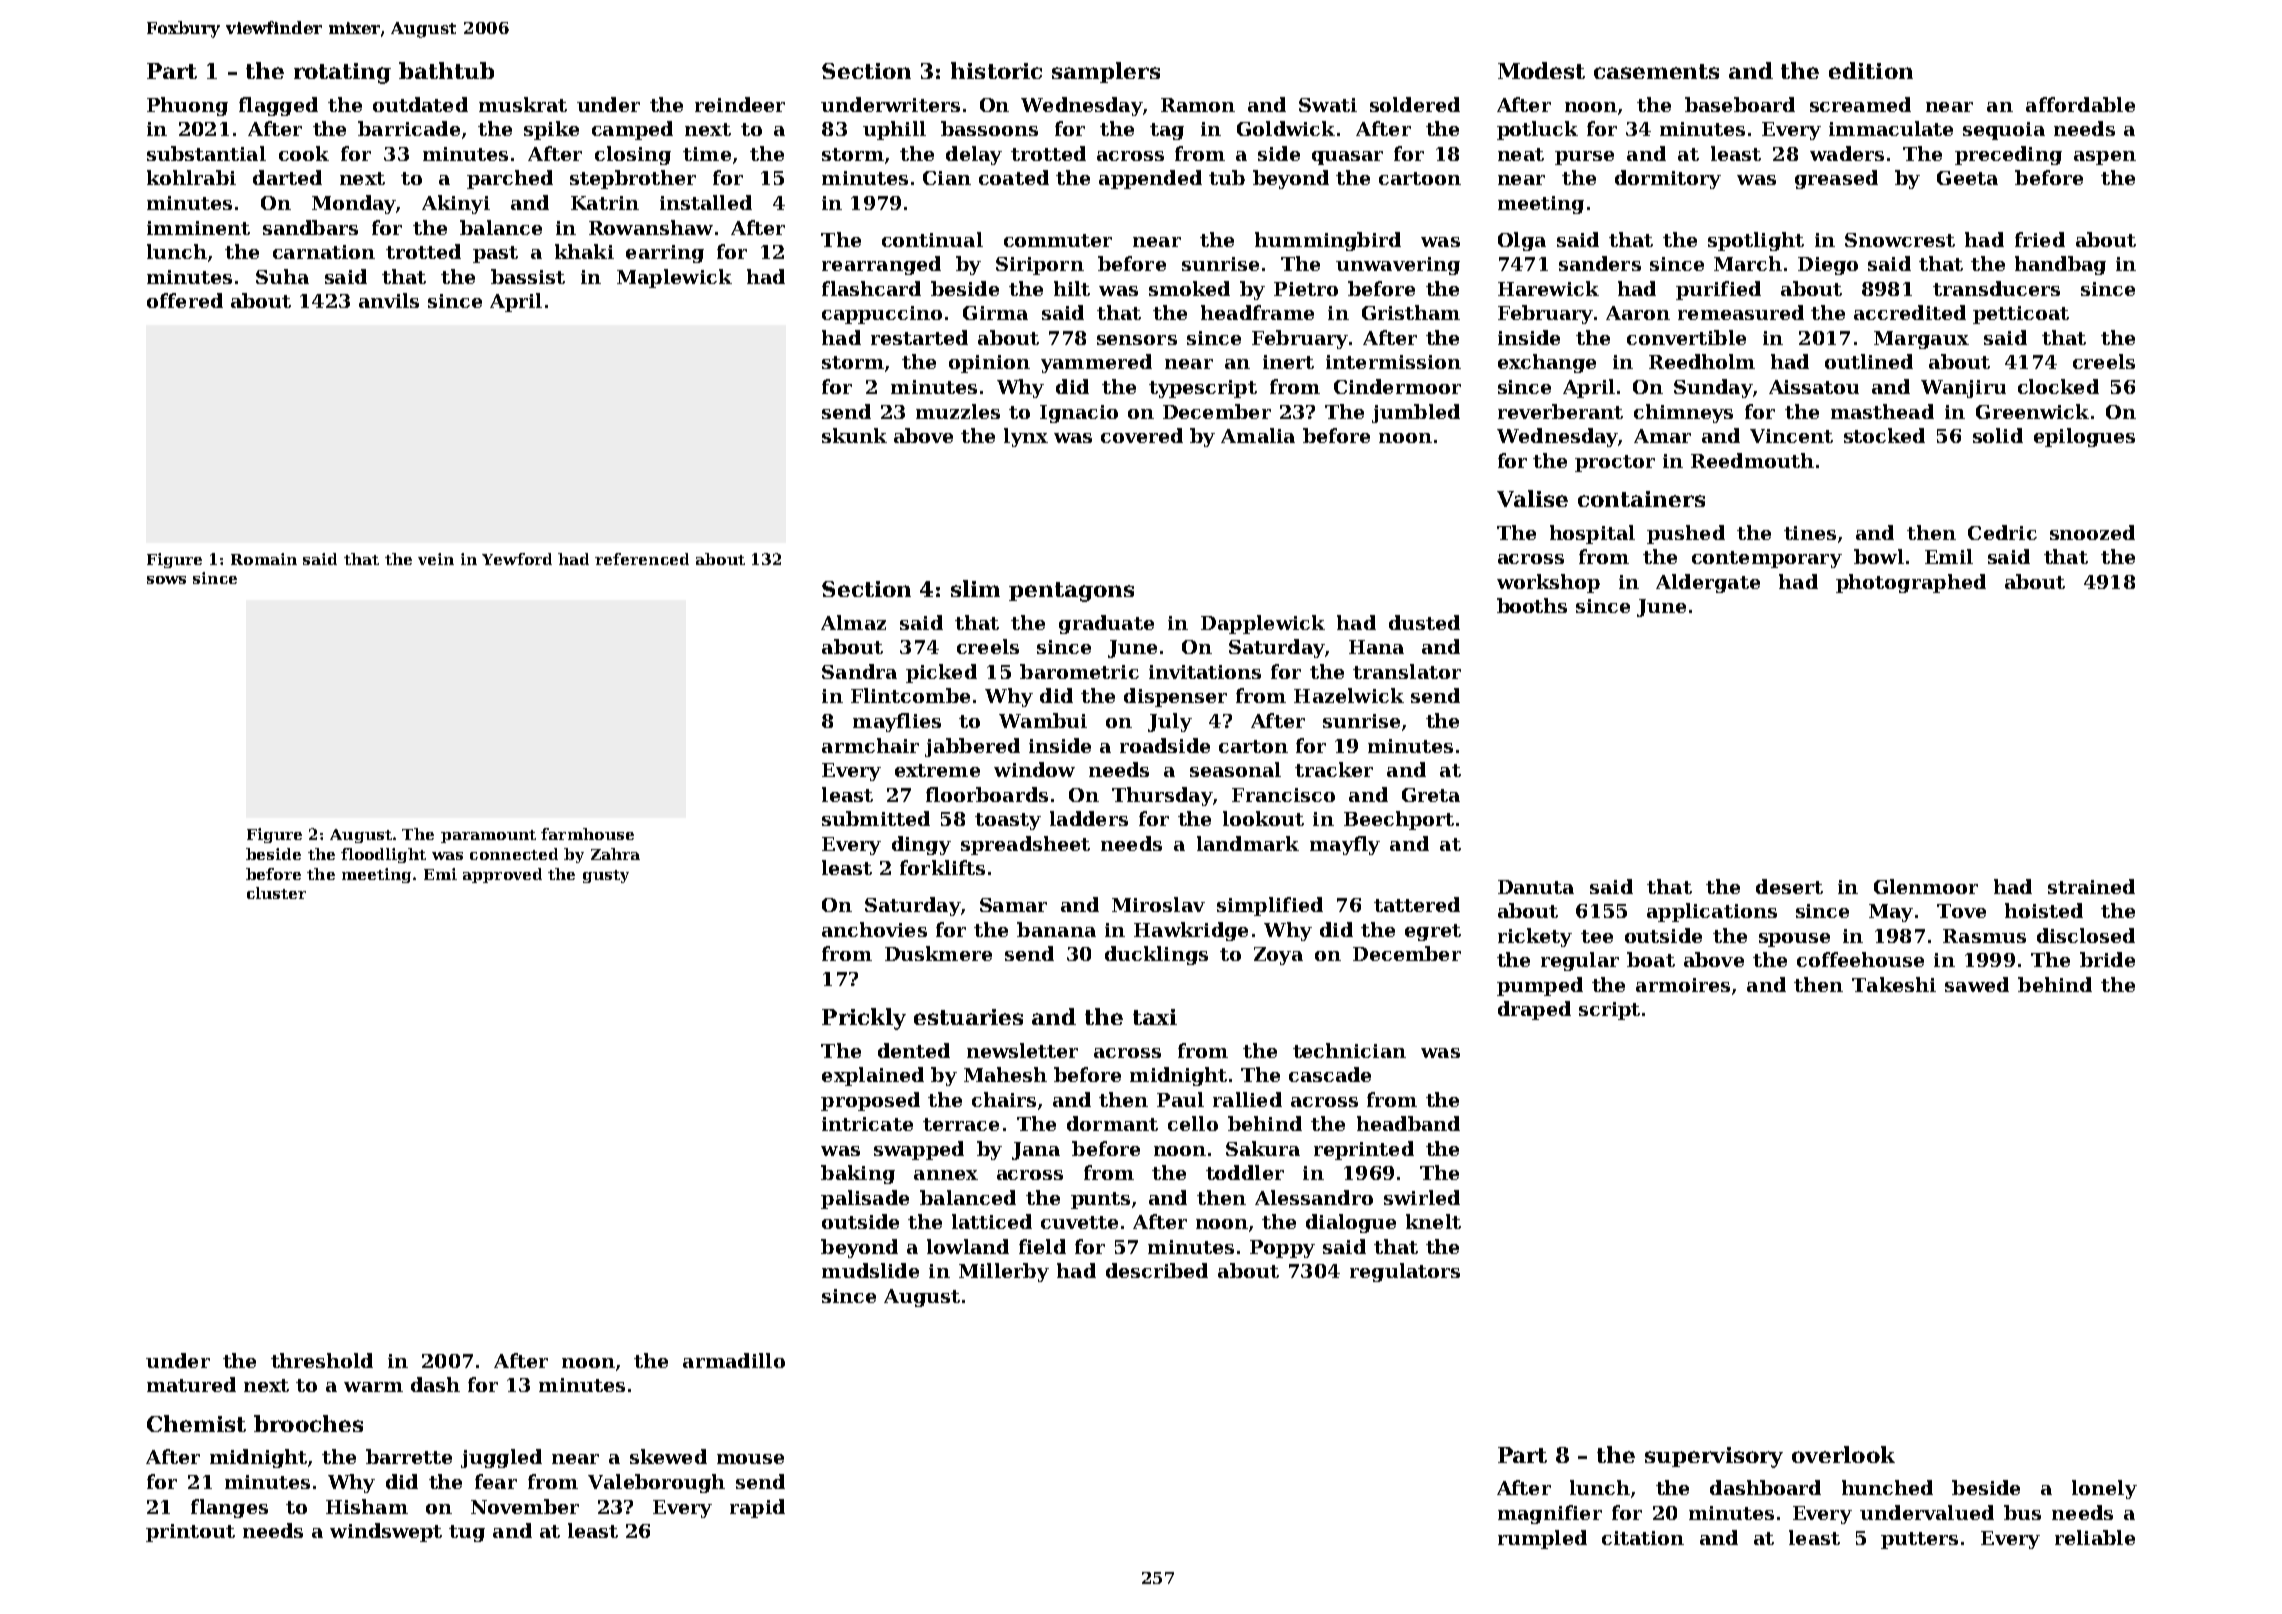 The image size is (2282, 1614). Describe the element at coordinates (894, 130) in the screenshot. I see `uphill` at that location.
